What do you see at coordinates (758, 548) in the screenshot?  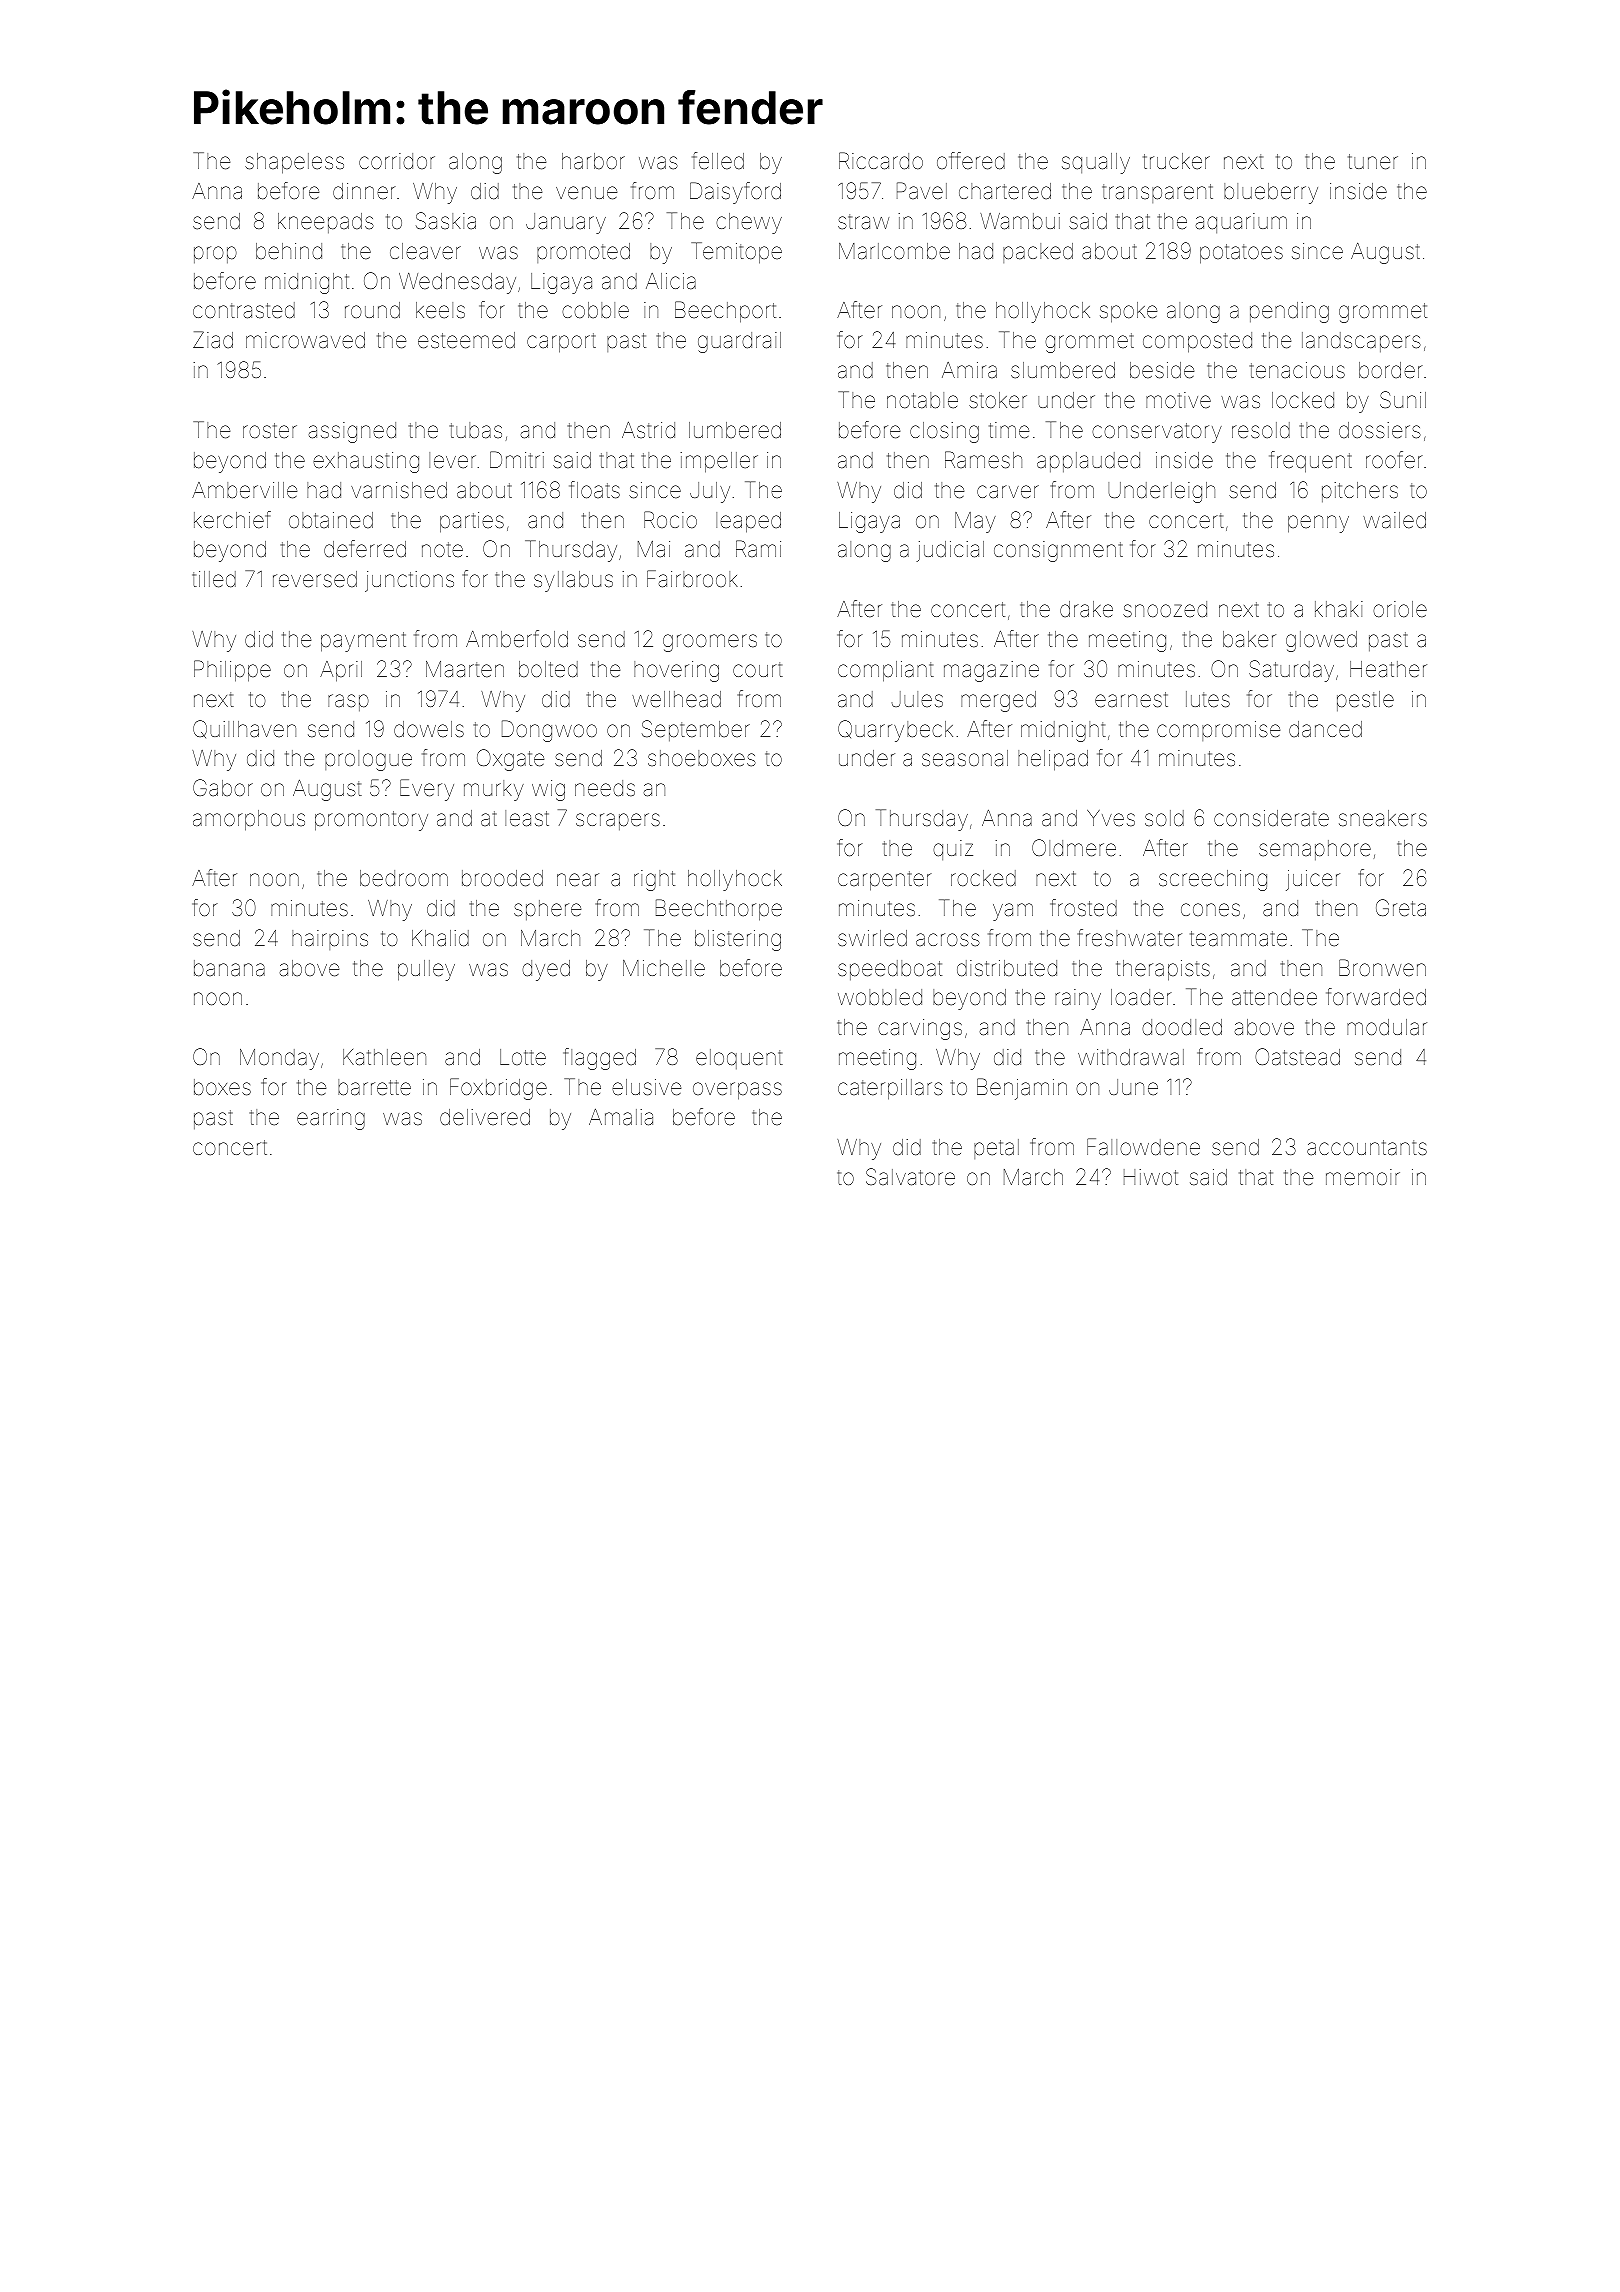 I see `Rami` at bounding box center [758, 548].
